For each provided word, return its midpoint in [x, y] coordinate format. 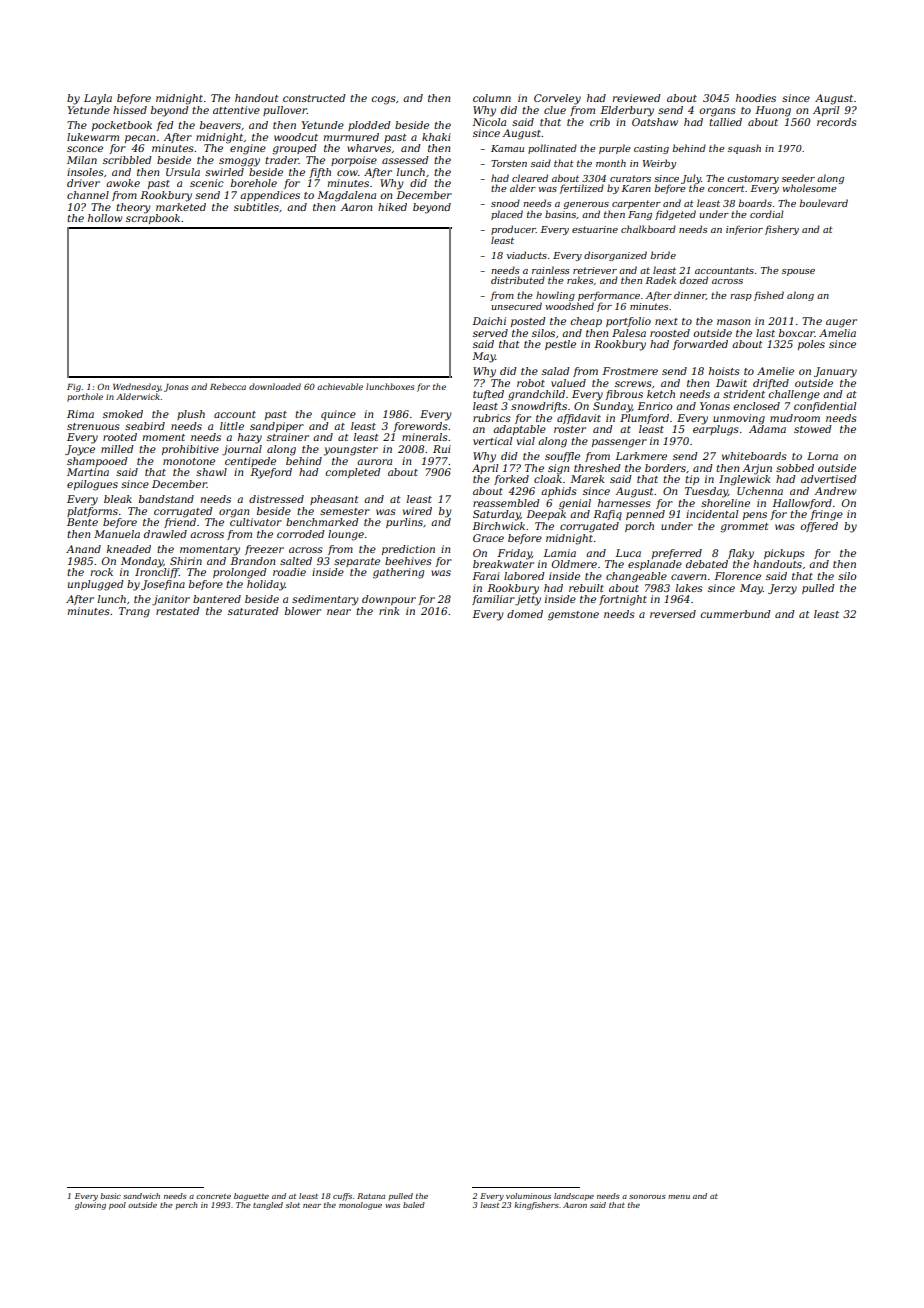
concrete [213, 1196]
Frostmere [630, 371]
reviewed [636, 98]
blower [303, 611]
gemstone [573, 616]
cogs [383, 100]
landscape [574, 1197]
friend [180, 523]
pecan [140, 139]
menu [679, 1197]
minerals [425, 437]
